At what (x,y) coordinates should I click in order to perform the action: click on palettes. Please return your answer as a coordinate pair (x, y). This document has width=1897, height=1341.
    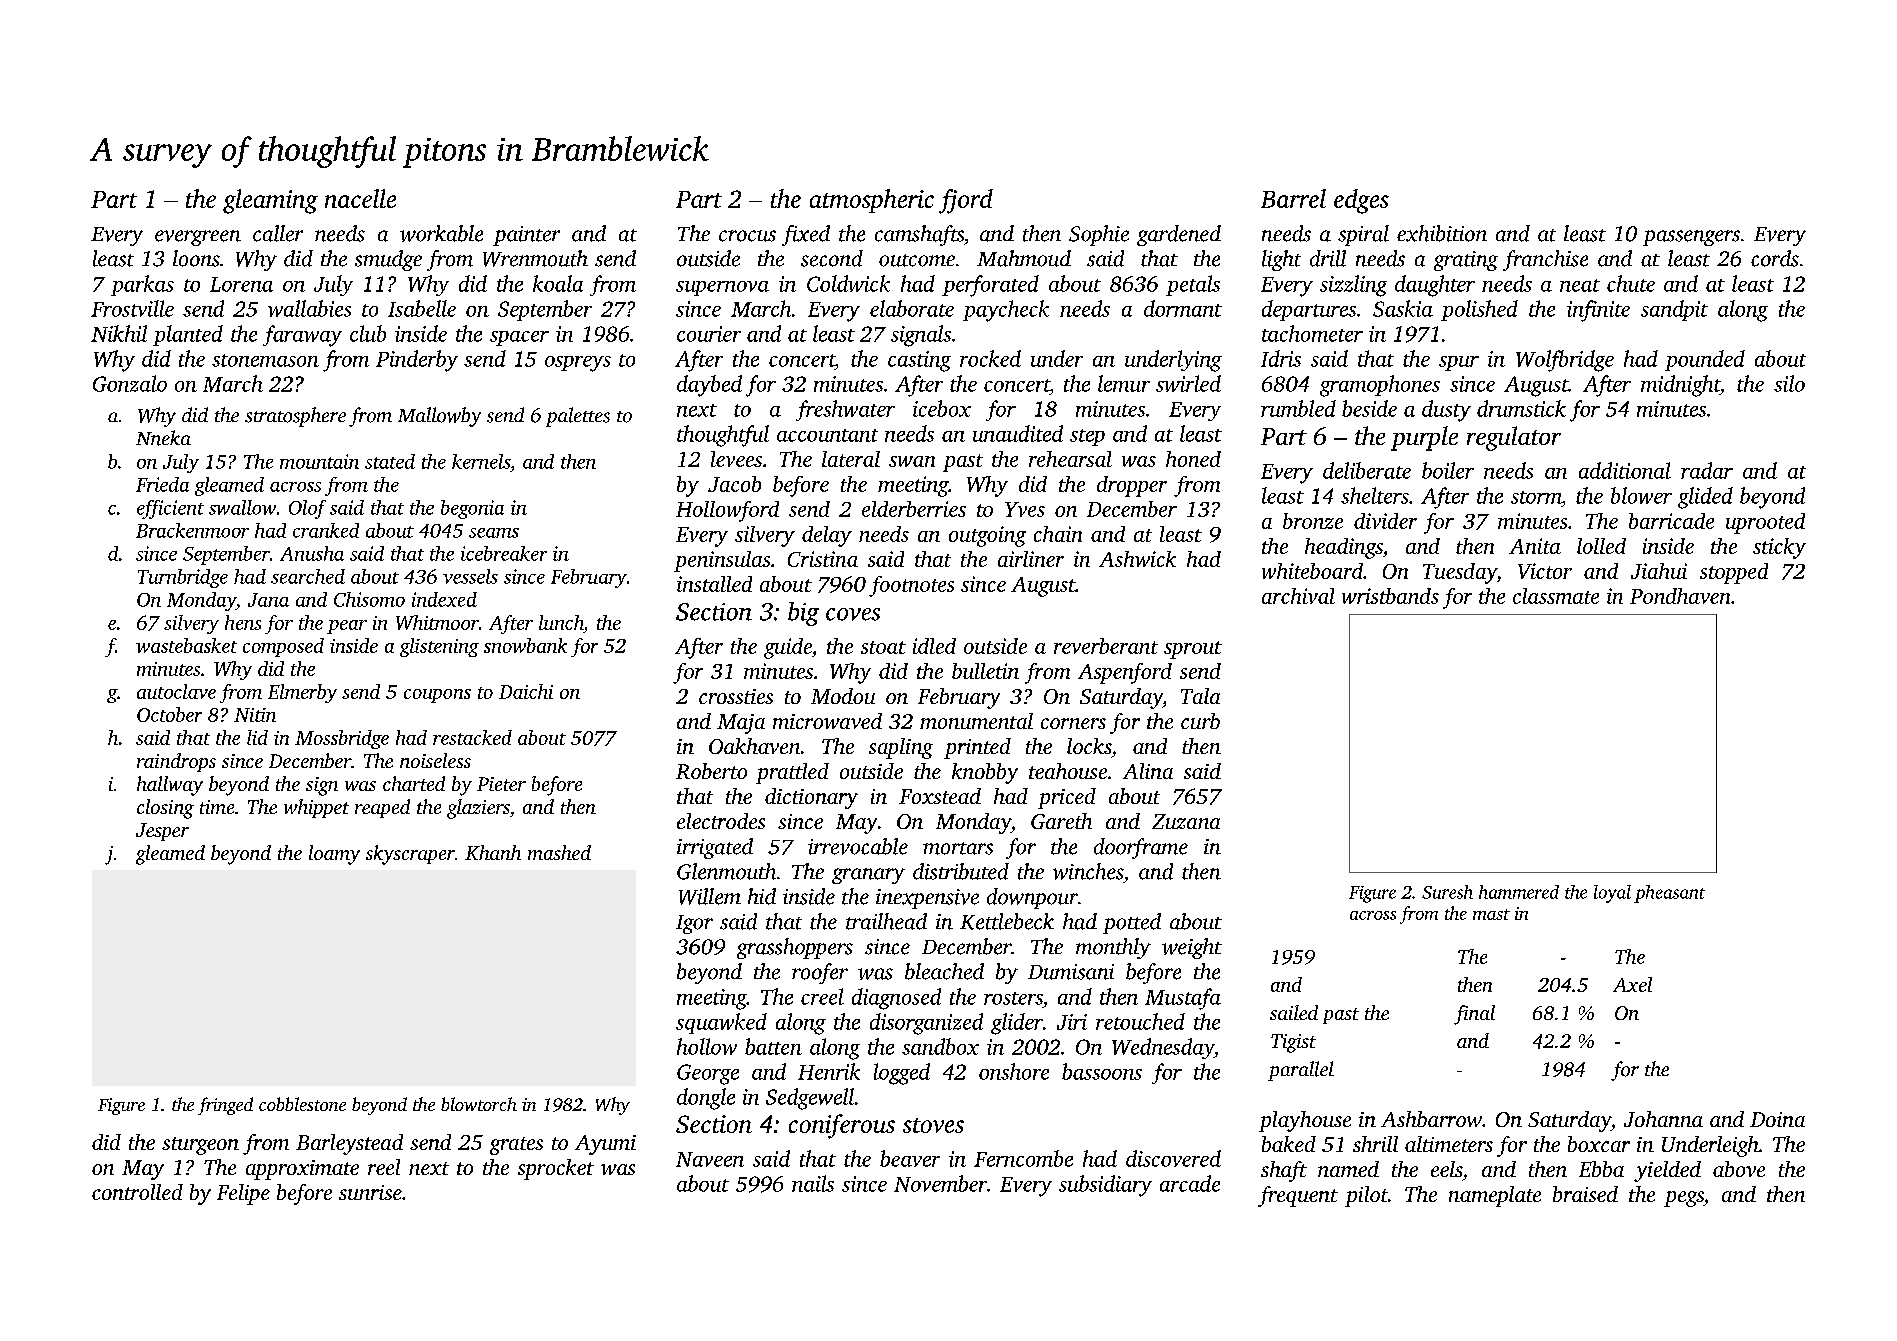
    Looking at the image, I should click on (578, 417).
